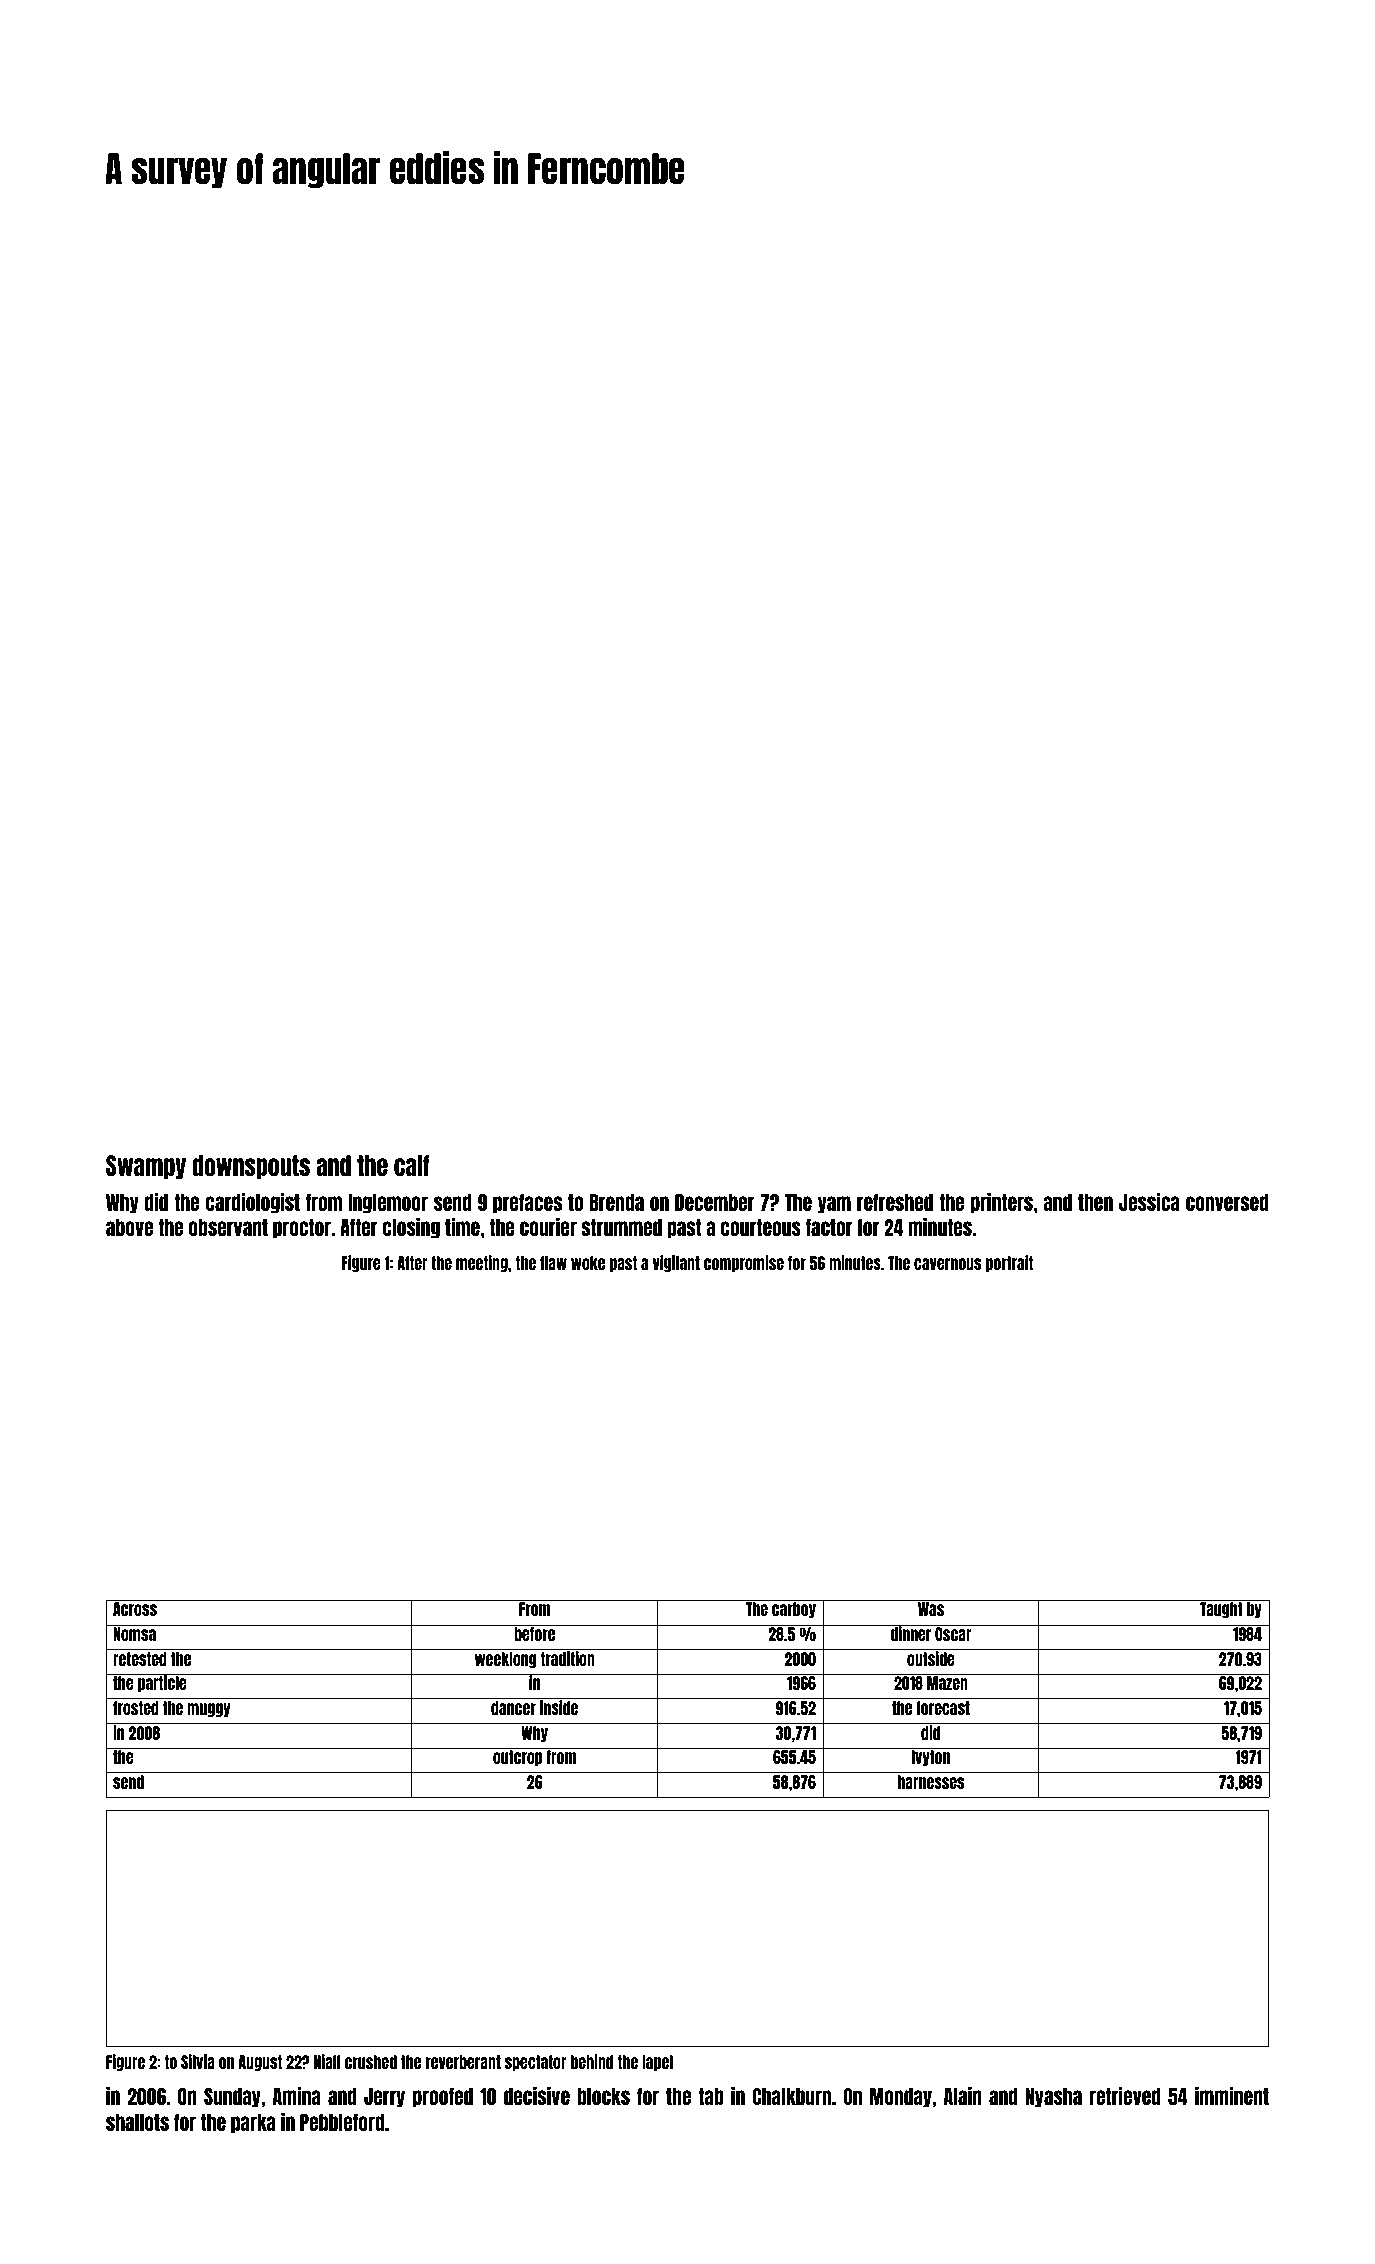 Image resolution: width=1375 pixels, height=2264 pixels. I want to click on Swampy, so click(146, 1167).
